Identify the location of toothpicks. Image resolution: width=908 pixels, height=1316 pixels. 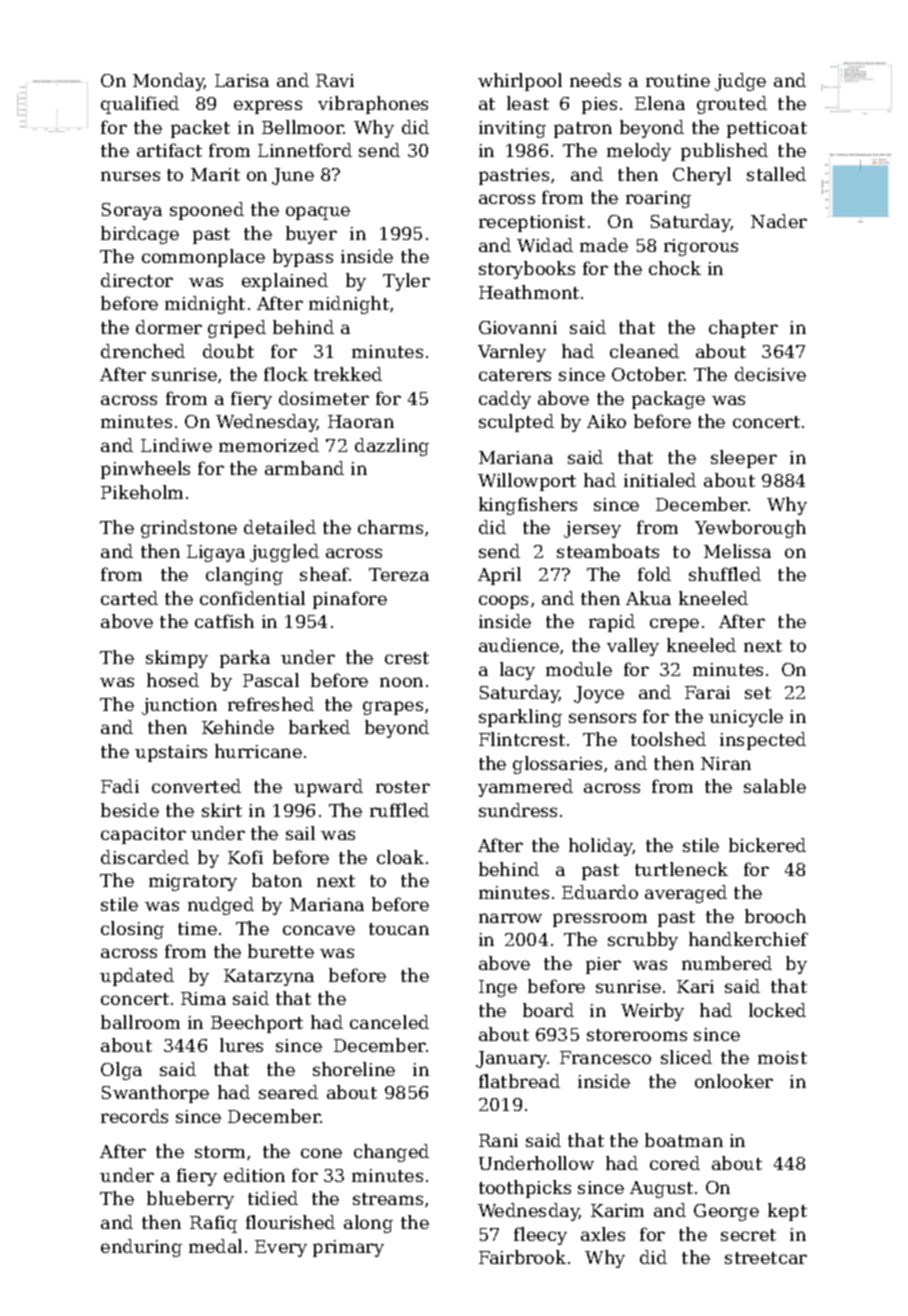
(525, 1189).
